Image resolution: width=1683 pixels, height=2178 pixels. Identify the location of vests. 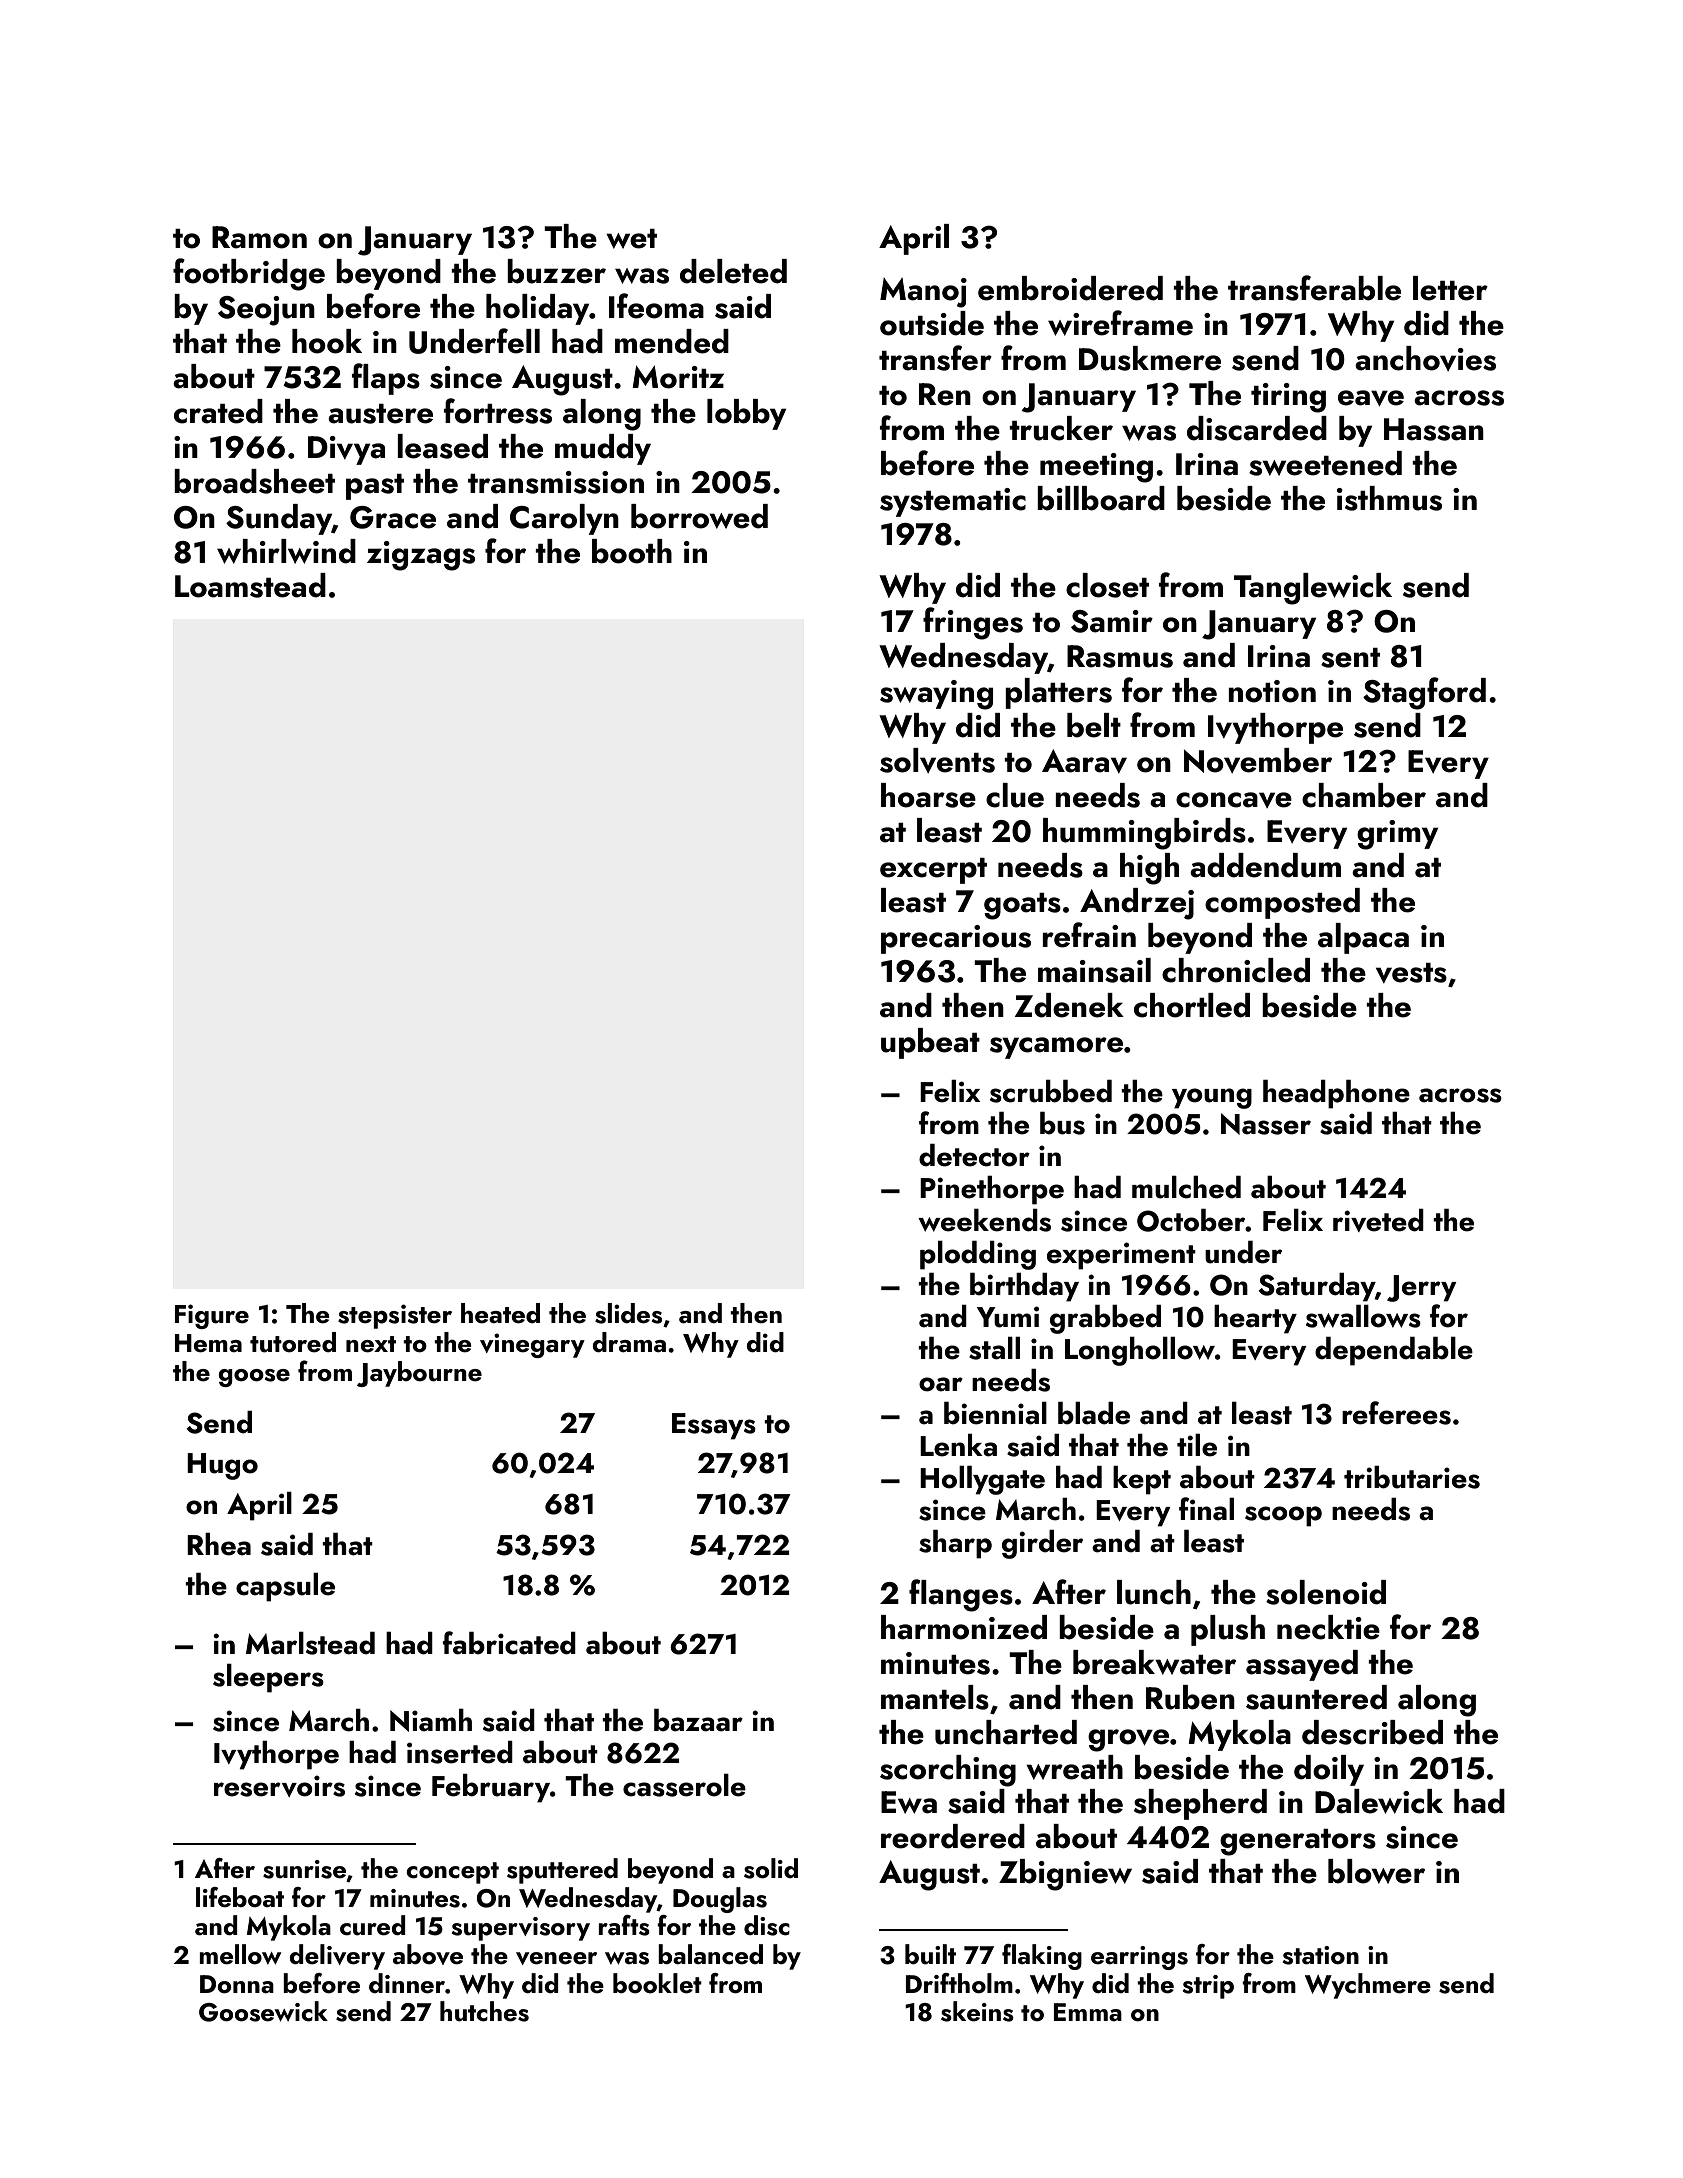
(1411, 973).
